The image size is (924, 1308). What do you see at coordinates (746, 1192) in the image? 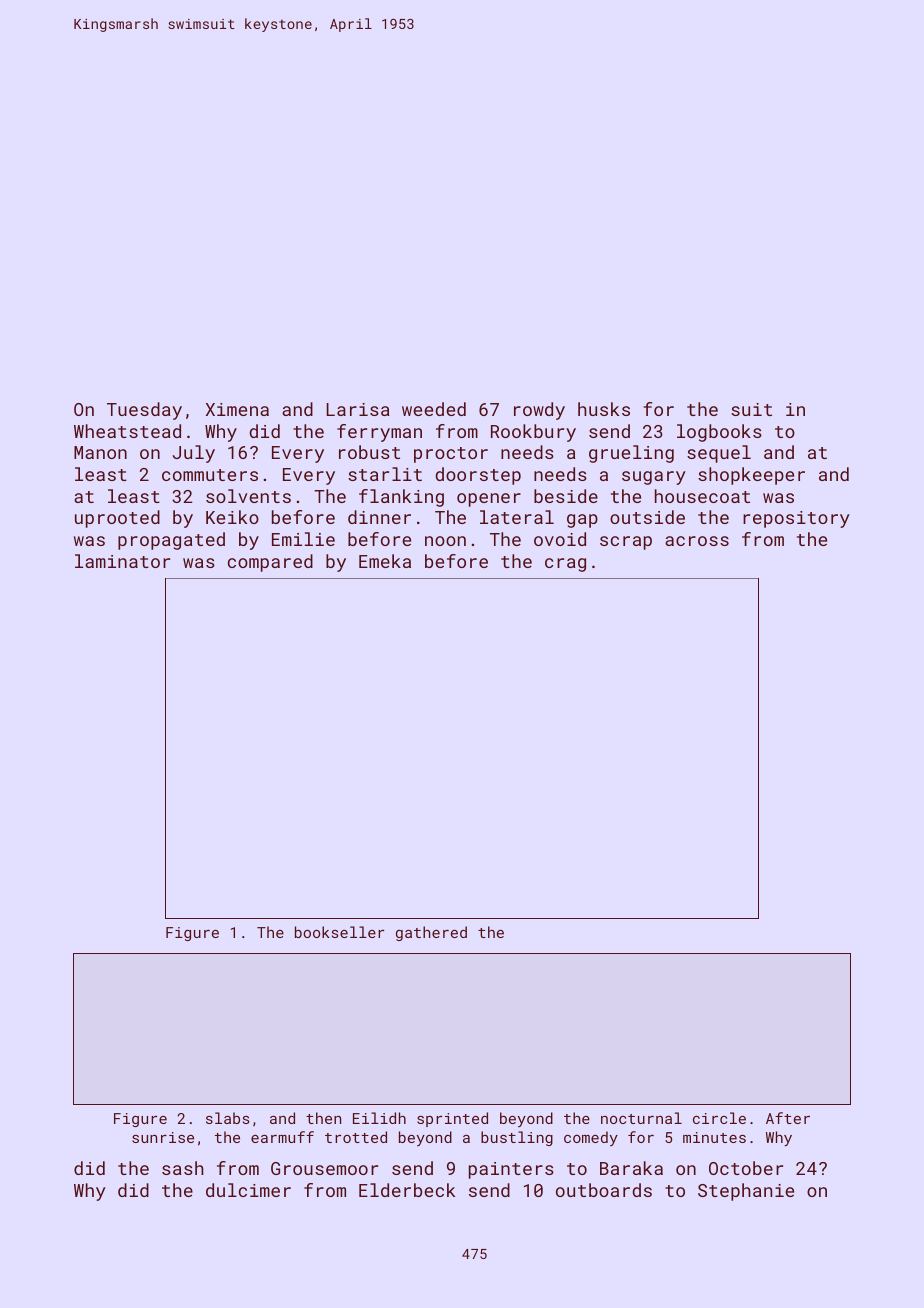
I see `Stephanie` at bounding box center [746, 1192].
